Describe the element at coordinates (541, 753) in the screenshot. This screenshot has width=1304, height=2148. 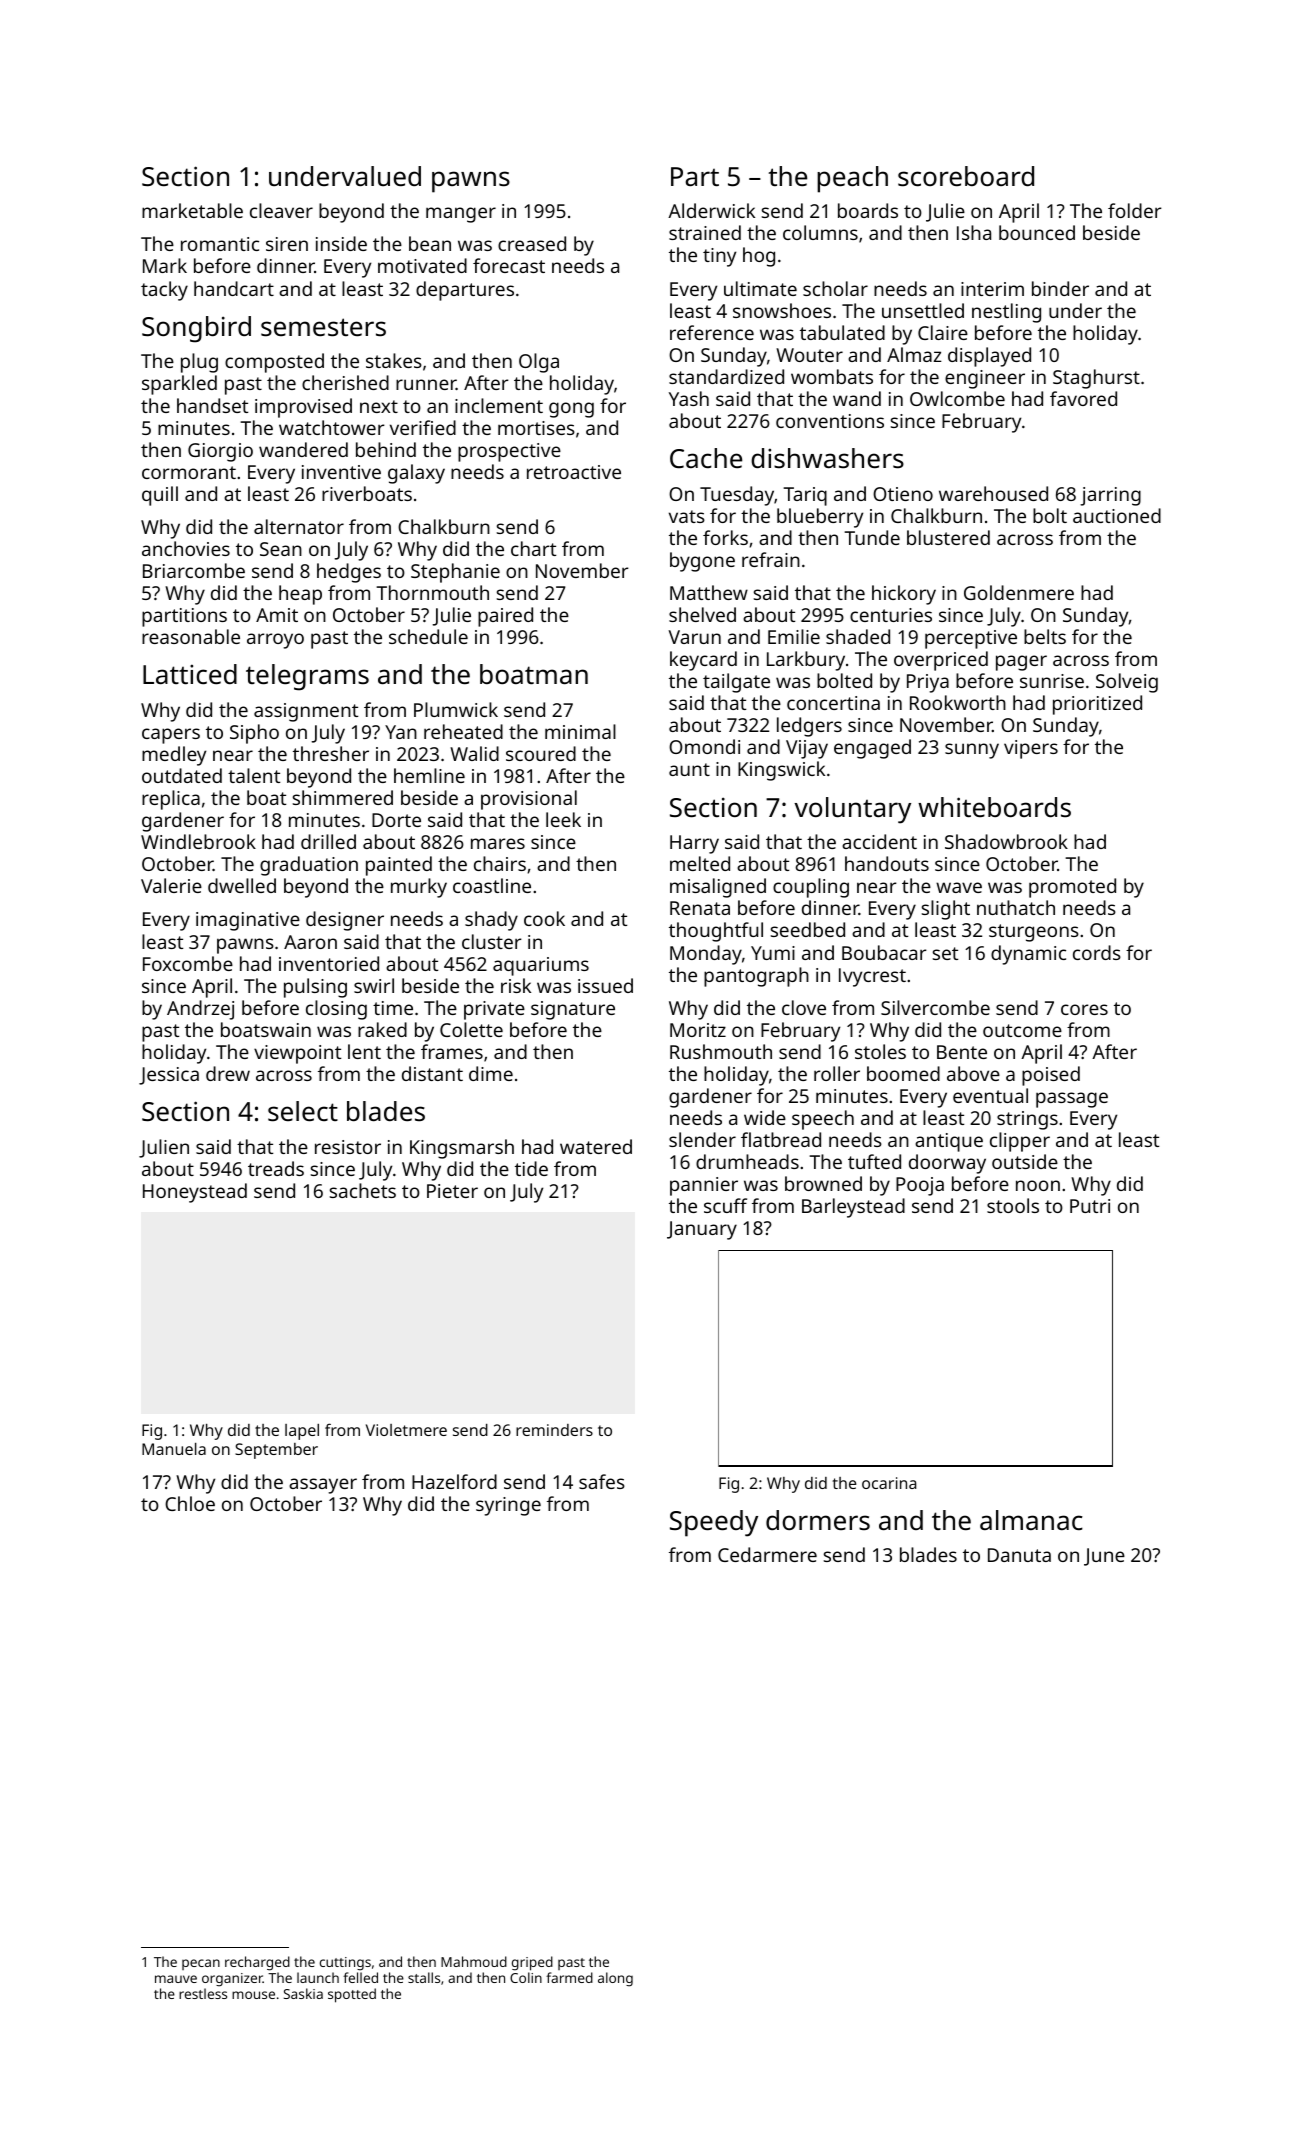
I see `scoured` at that location.
